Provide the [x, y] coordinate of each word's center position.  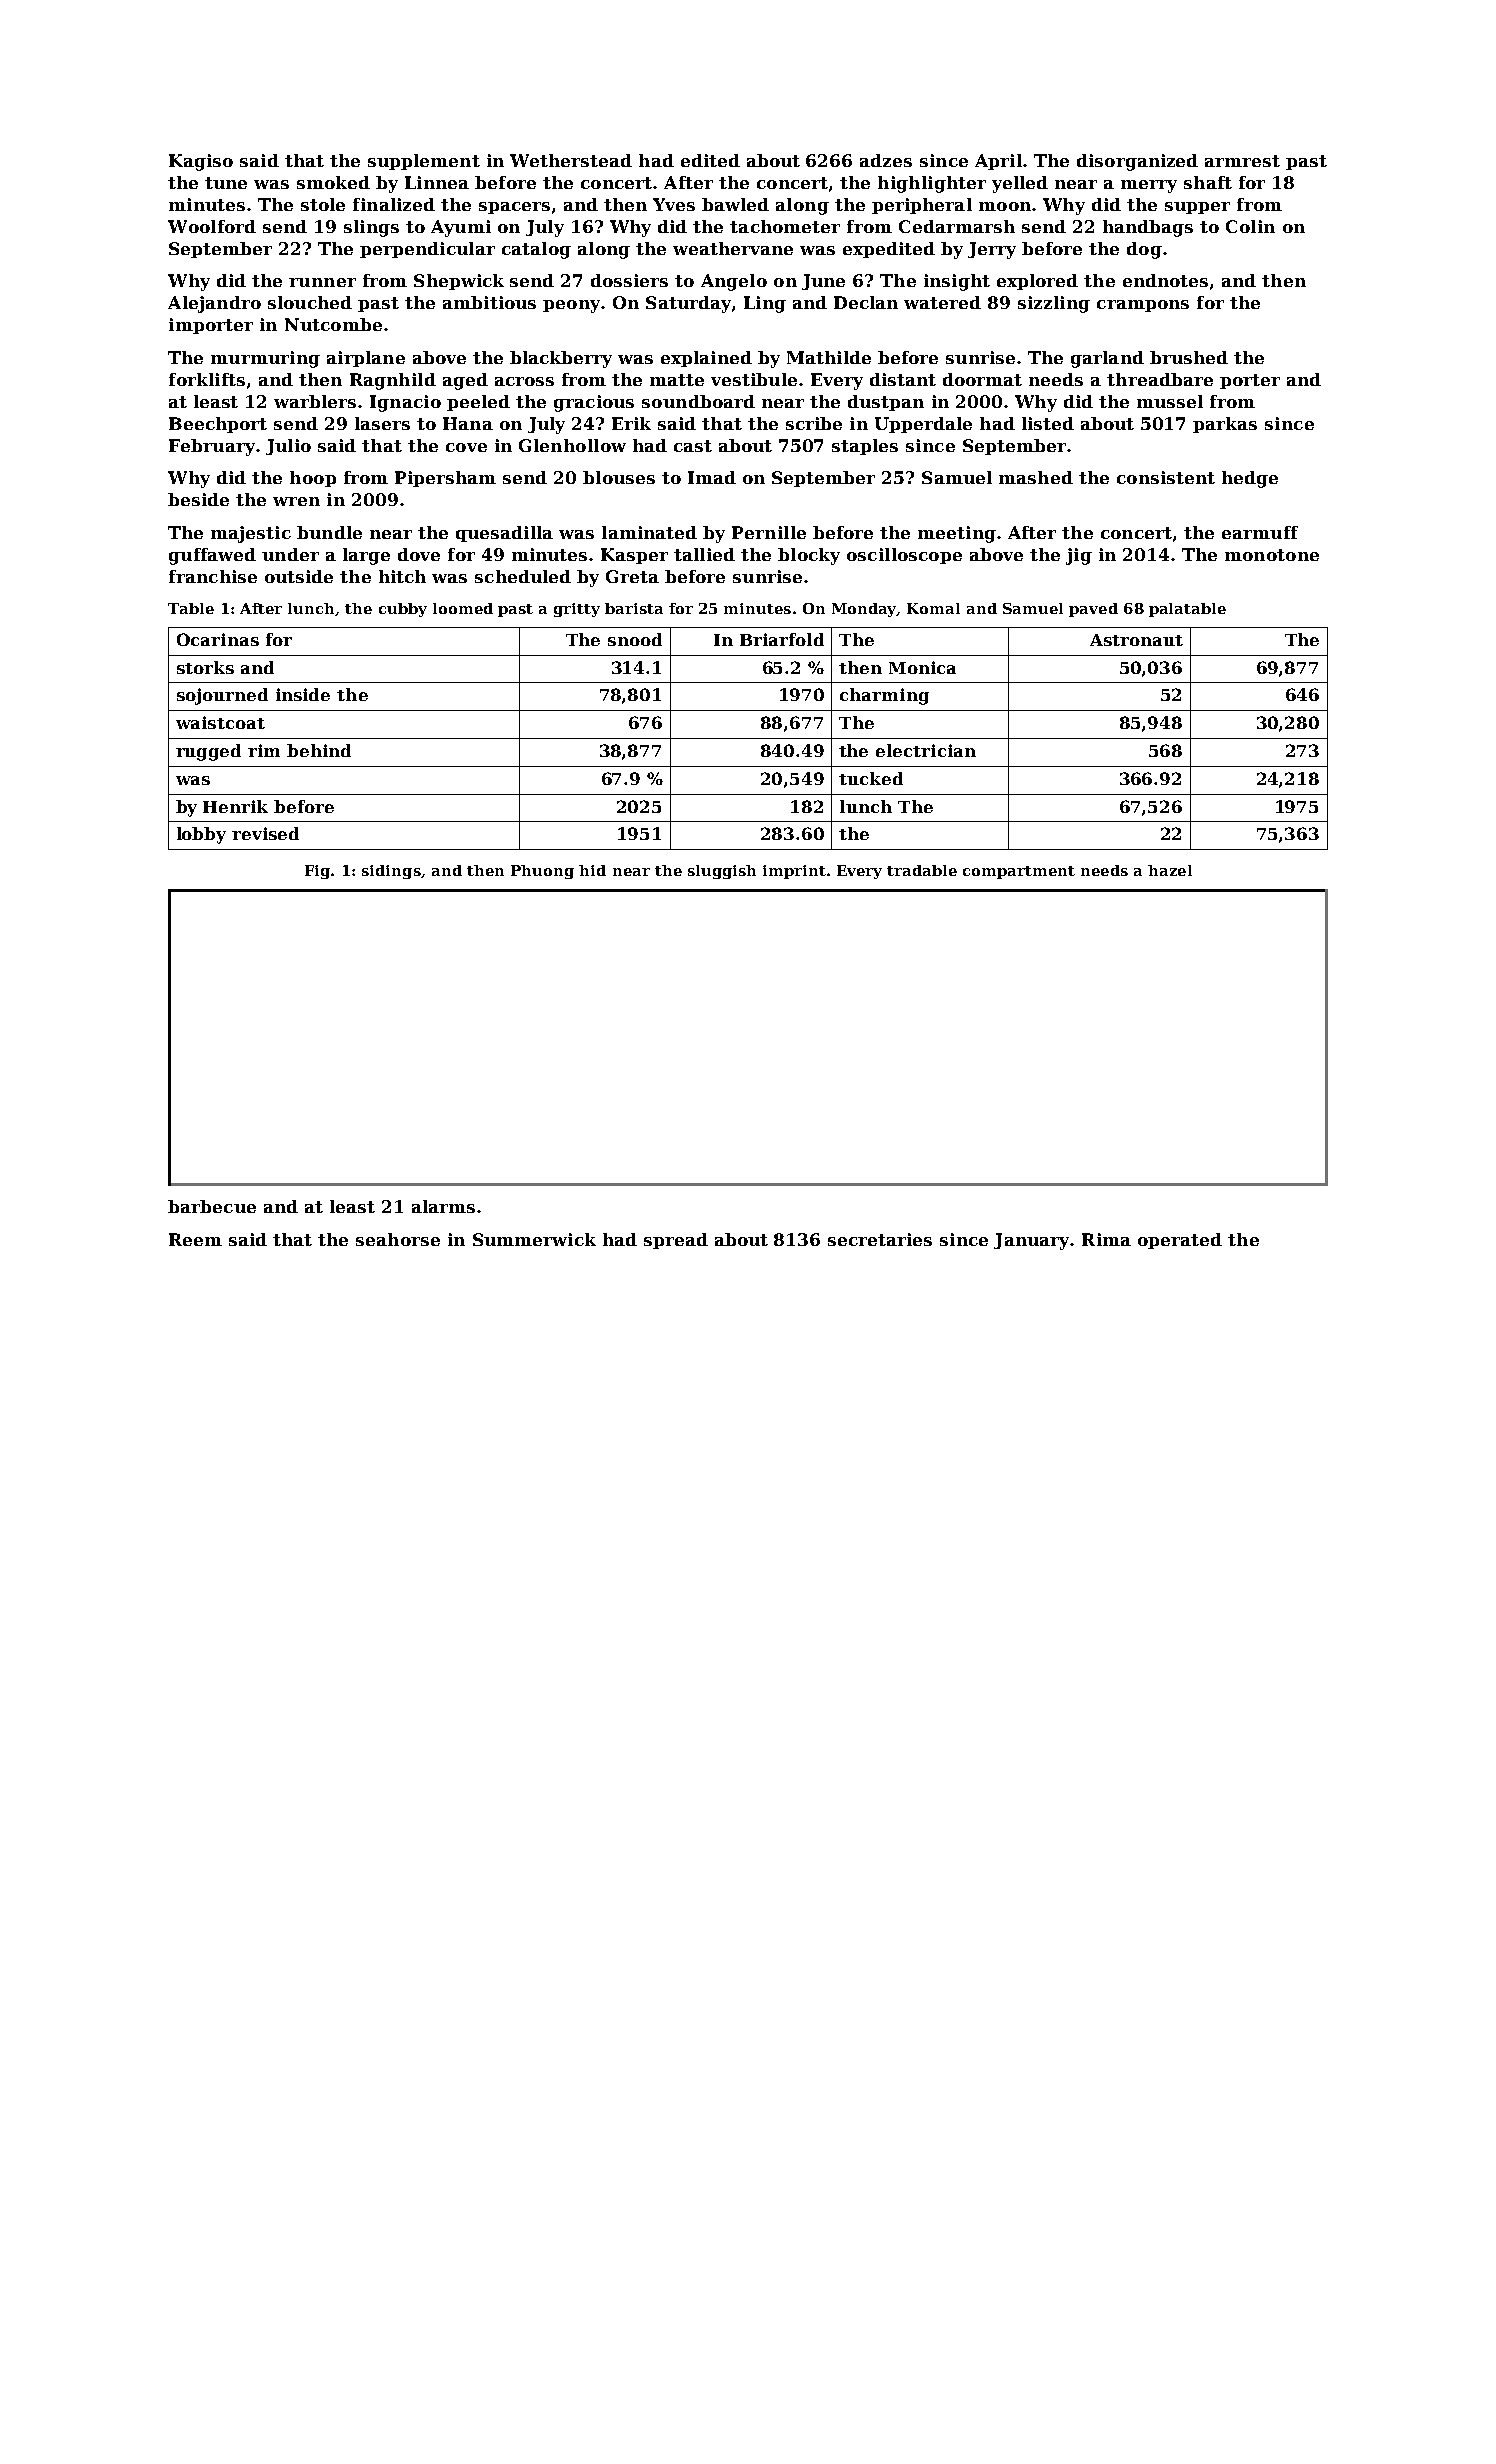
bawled [735, 204]
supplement [424, 162]
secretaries [880, 1239]
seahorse [398, 1239]
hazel [1170, 870]
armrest [1242, 161]
